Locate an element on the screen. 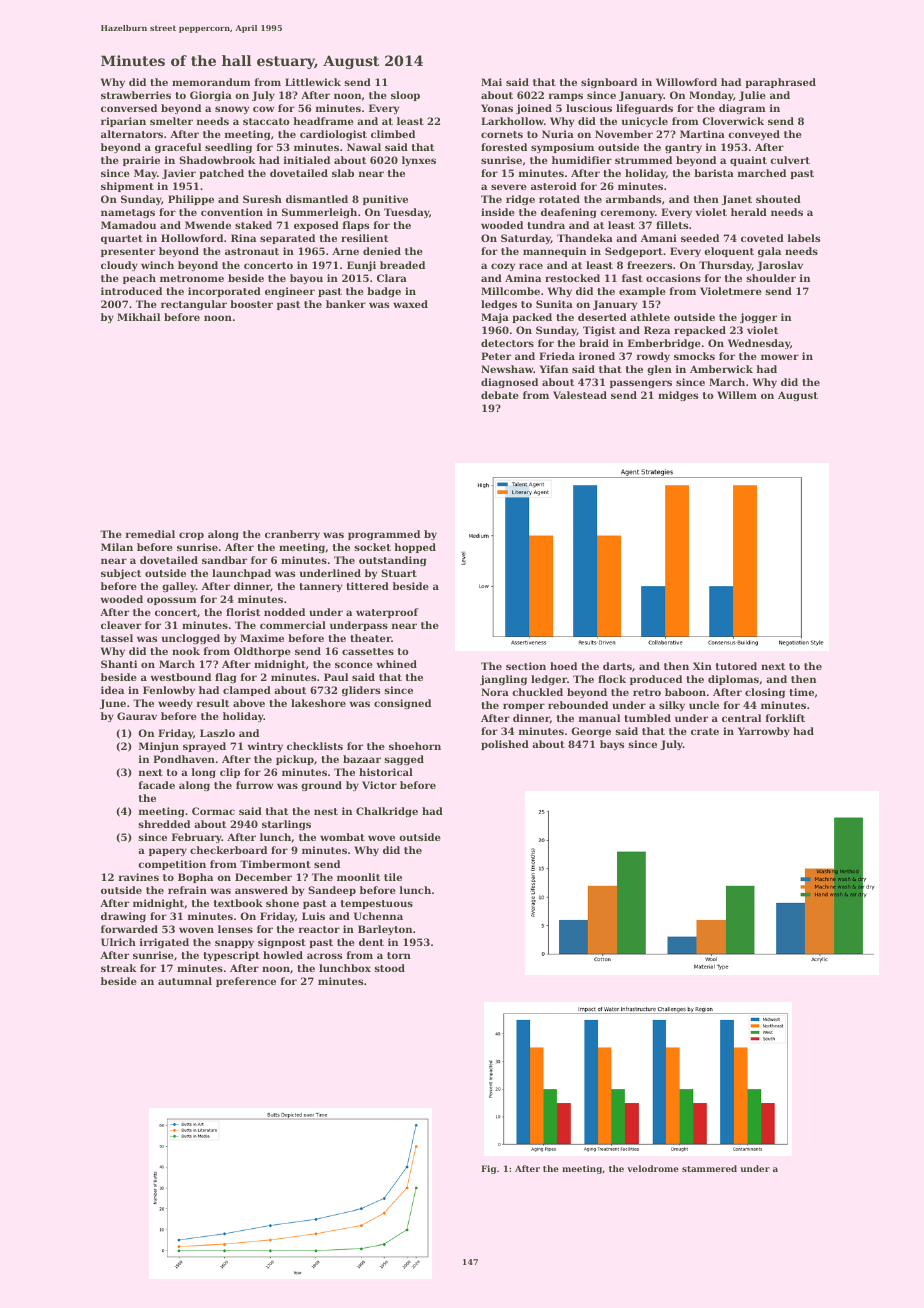  velodrome is located at coordinates (653, 1168).
